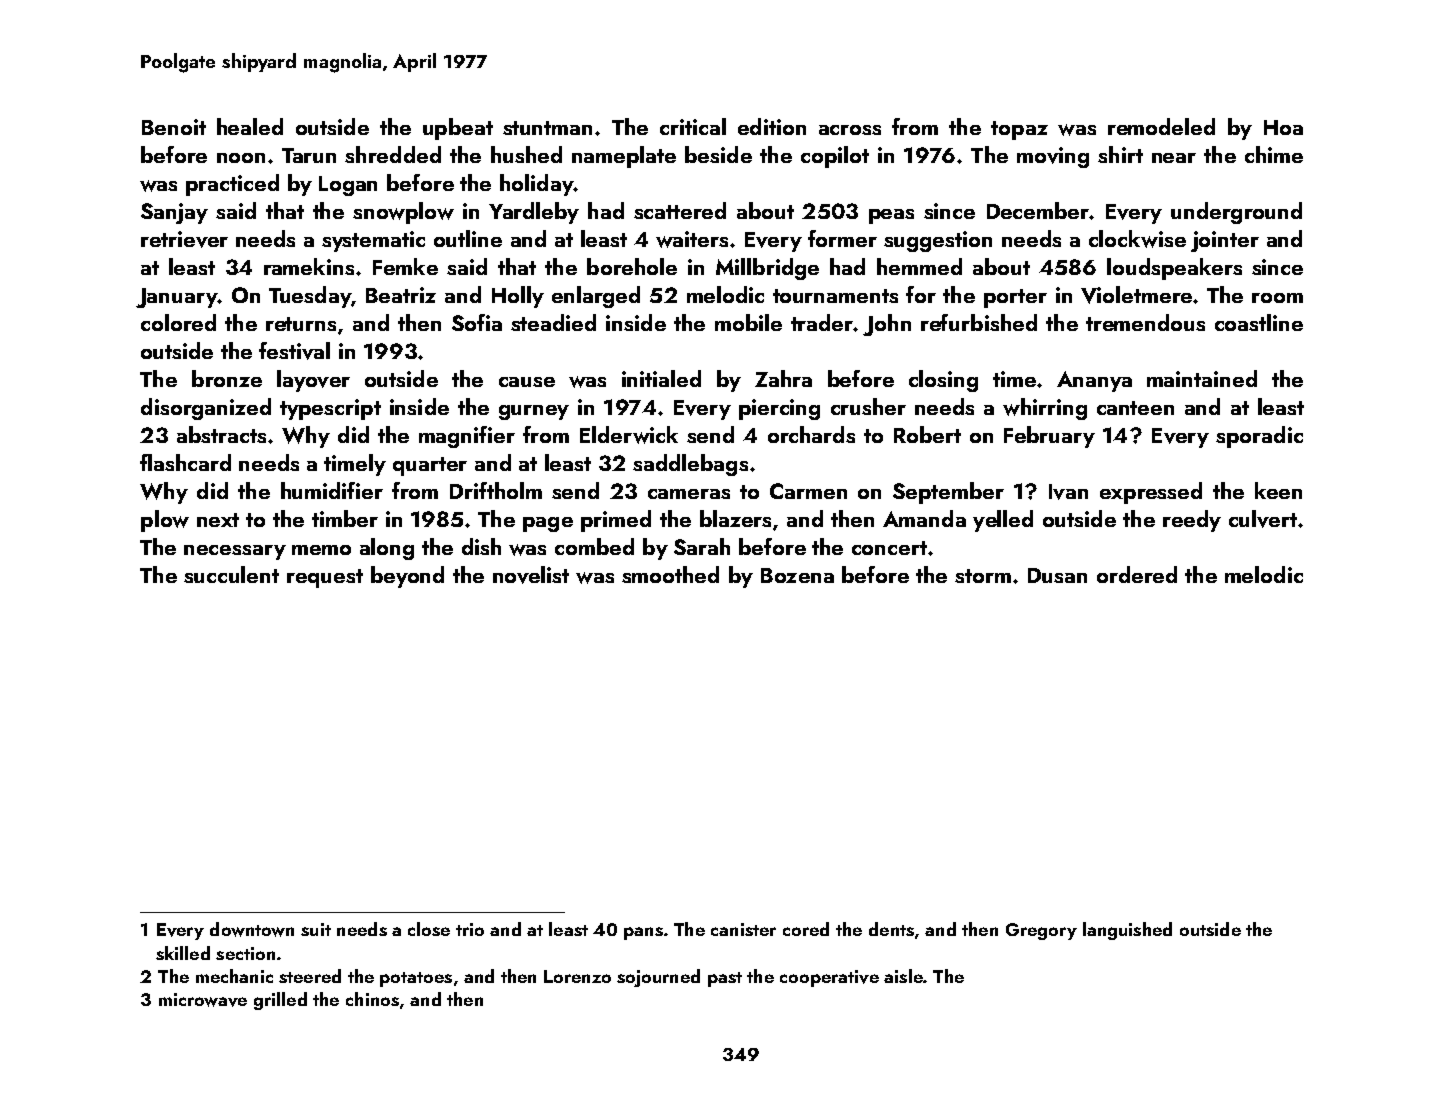 The width and height of the image is (1444, 1116). Describe the element at coordinates (725, 979) in the image. I see `past` at that location.
